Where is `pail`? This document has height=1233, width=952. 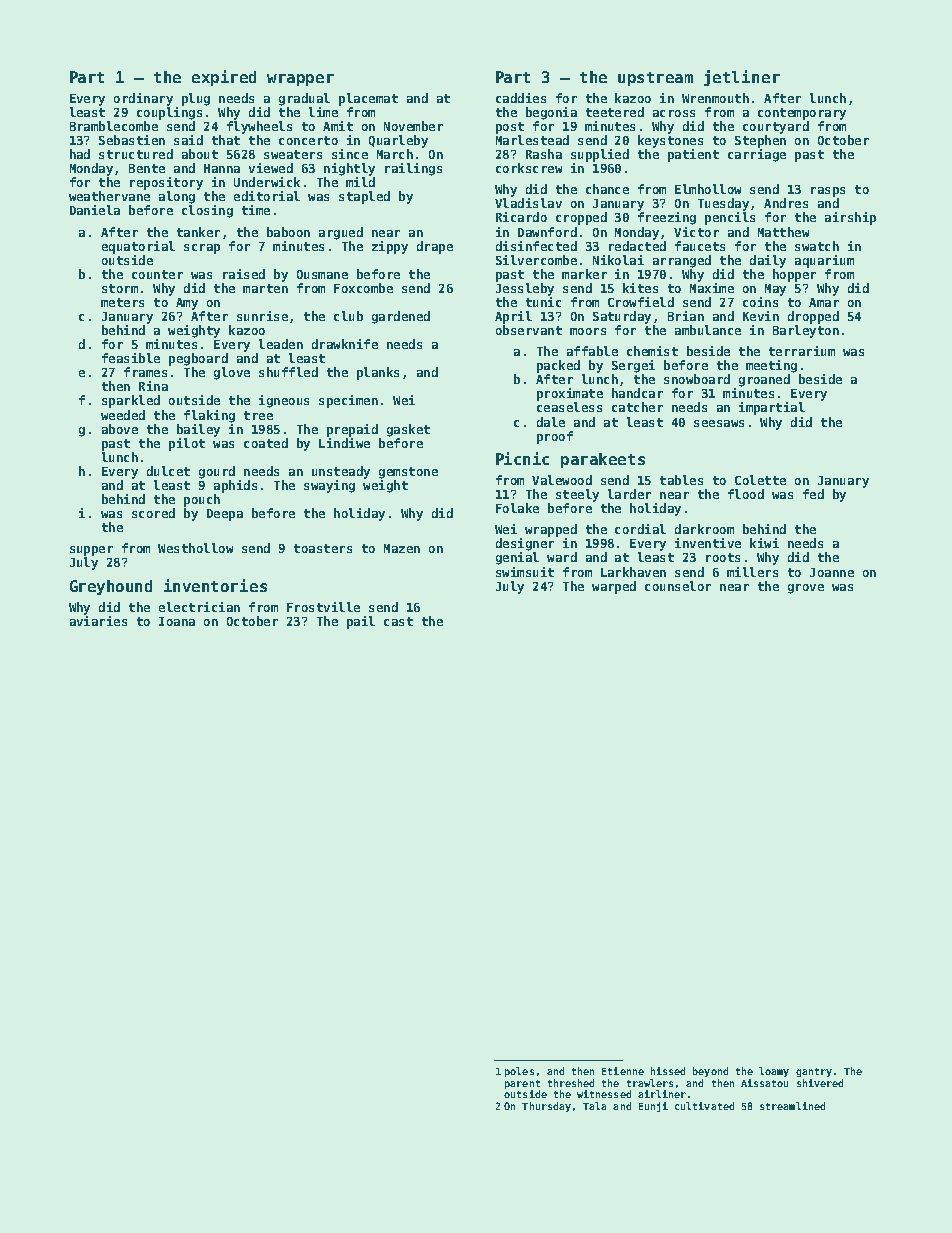
pail is located at coordinates (361, 622).
